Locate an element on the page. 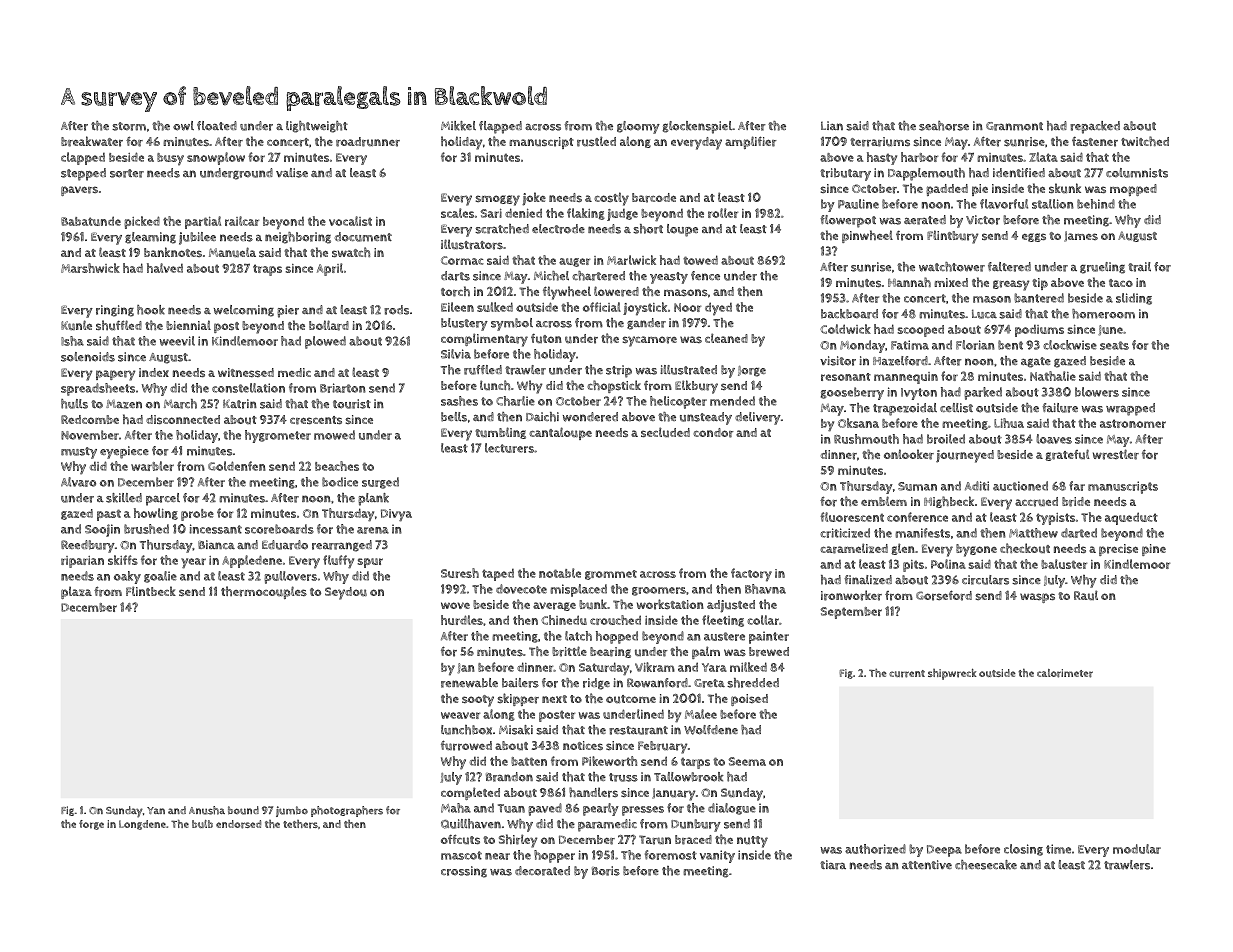 The width and height of the image is (1233, 952). Mazen is located at coordinates (124, 404).
